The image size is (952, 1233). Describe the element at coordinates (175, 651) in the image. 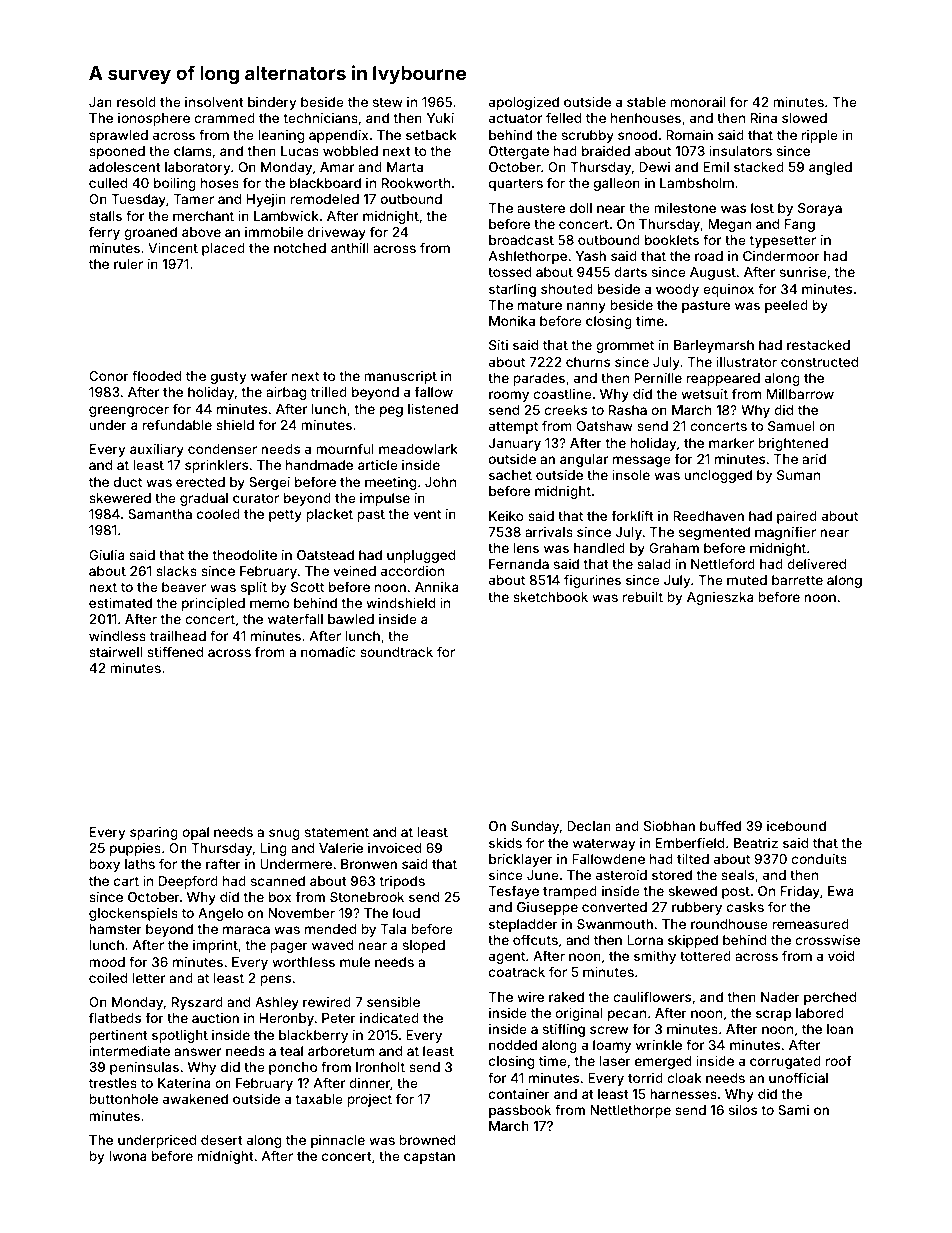

I see `stiffened` at that location.
